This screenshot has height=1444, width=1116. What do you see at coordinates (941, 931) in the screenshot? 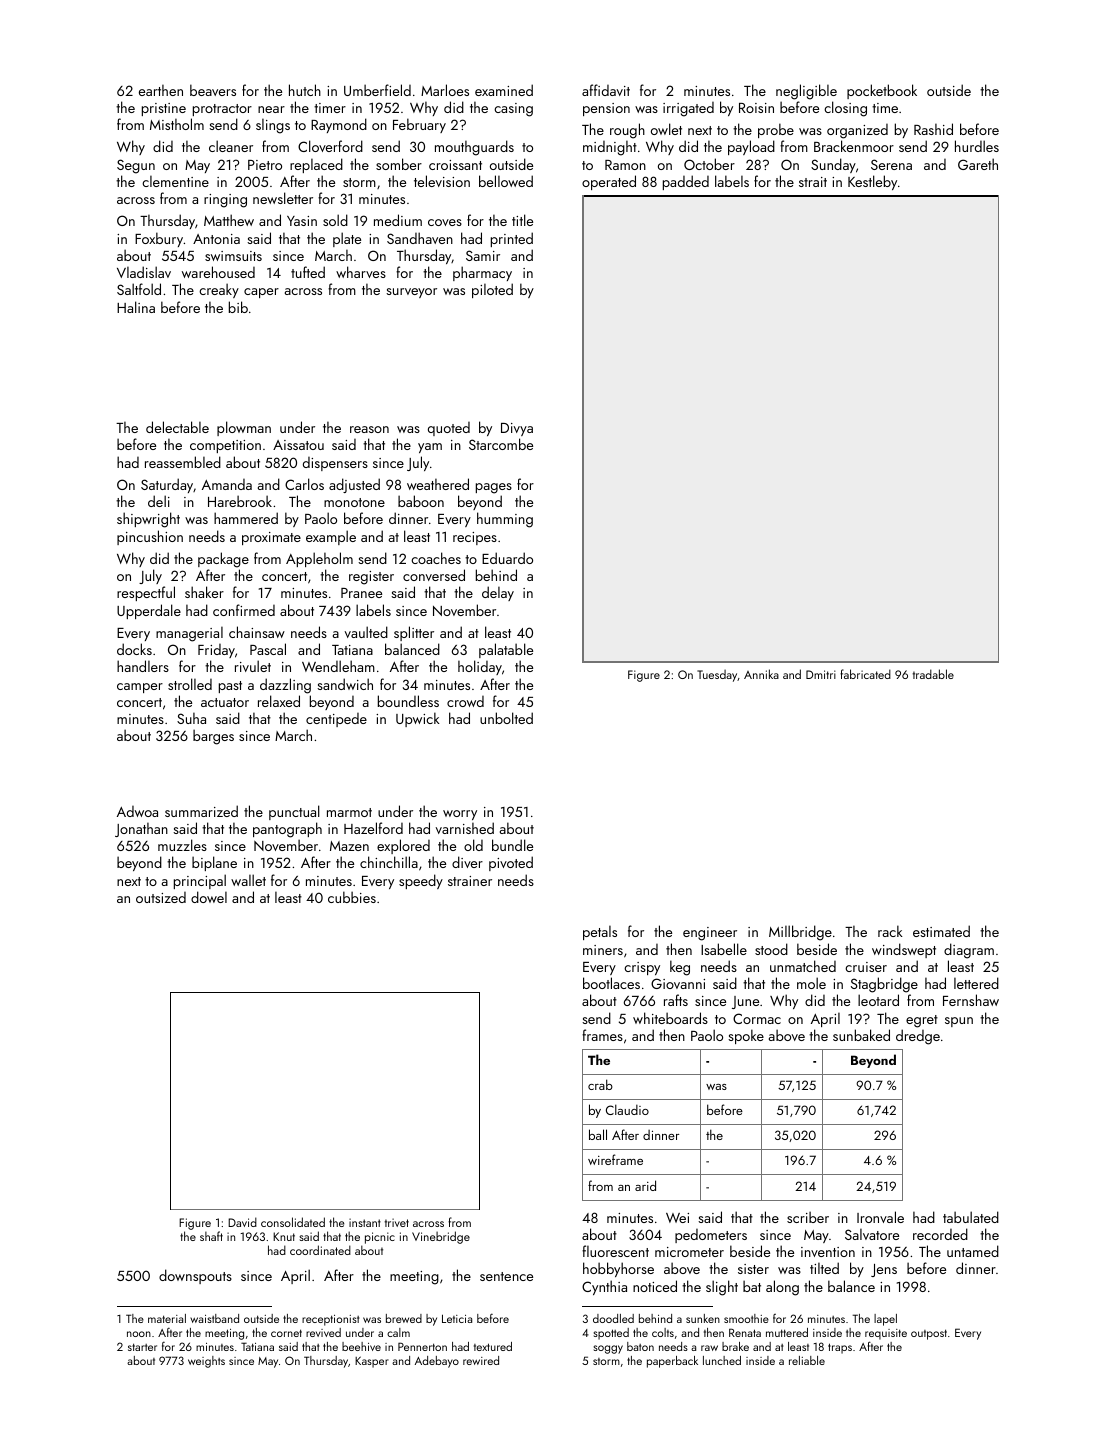
I see `estimated` at bounding box center [941, 931].
